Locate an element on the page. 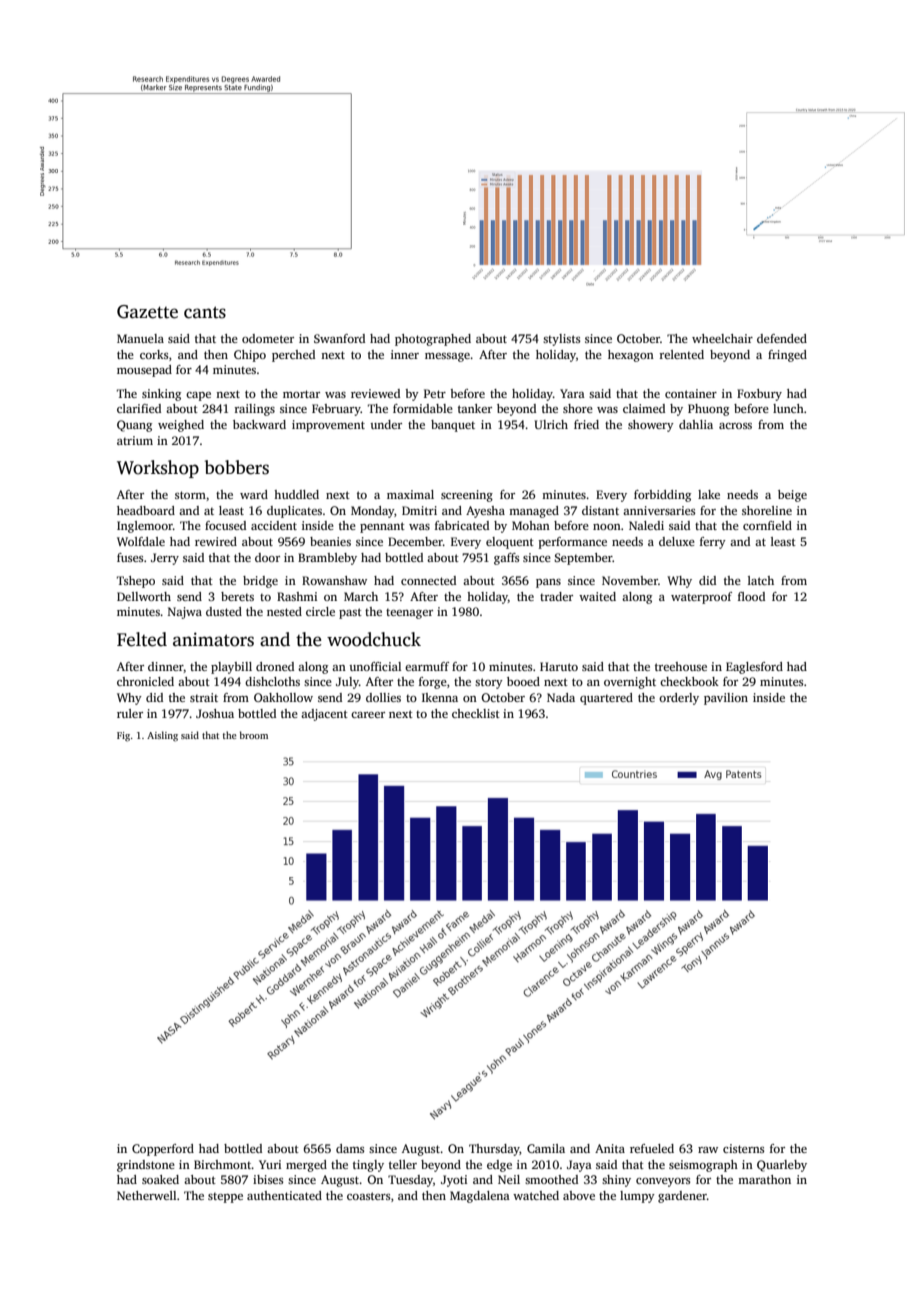 The height and width of the image is (1308, 924). strait is located at coordinates (204, 697).
